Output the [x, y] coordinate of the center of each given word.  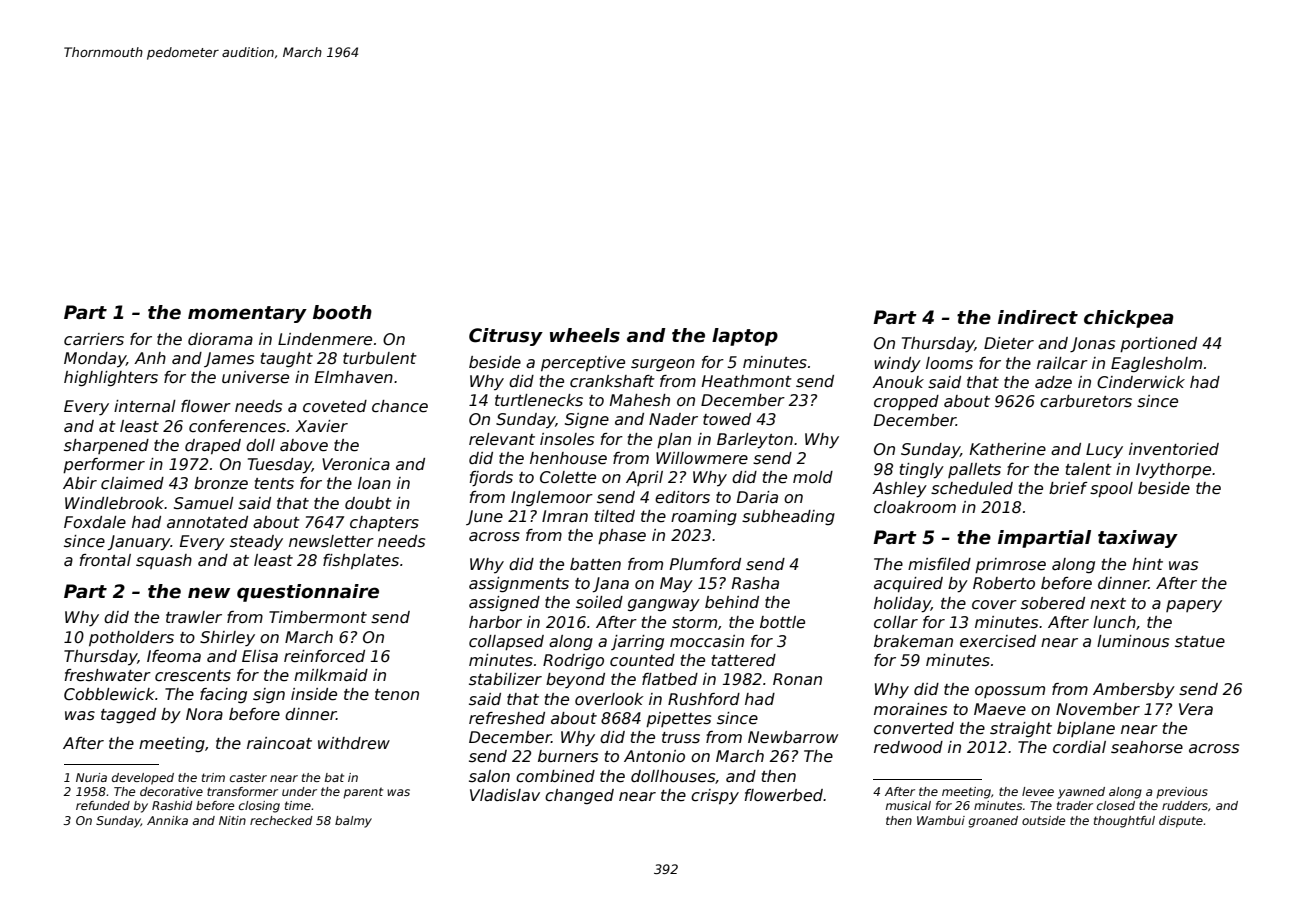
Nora [204, 714]
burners [568, 756]
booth [342, 312]
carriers [94, 339]
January [139, 543]
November [1098, 709]
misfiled [939, 564]
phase [622, 536]
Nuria [91, 777]
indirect [1038, 317]
